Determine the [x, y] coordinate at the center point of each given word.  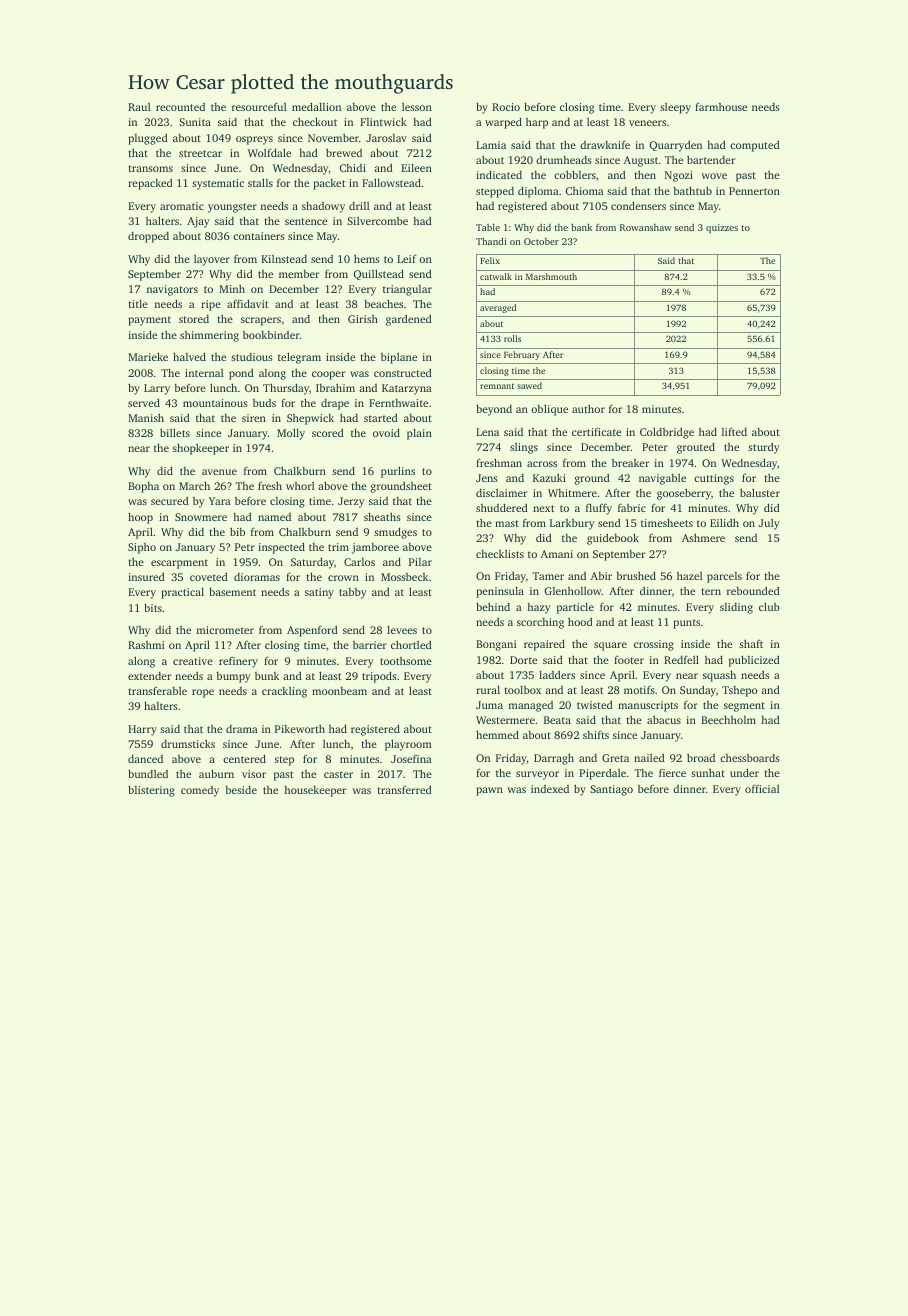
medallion [316, 106]
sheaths [382, 516]
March [194, 485]
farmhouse [721, 106]
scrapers [261, 321]
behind [493, 606]
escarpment [179, 564]
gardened [409, 320]
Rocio [506, 107]
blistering [151, 791]
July [769, 524]
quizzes [722, 228]
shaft [751, 643]
